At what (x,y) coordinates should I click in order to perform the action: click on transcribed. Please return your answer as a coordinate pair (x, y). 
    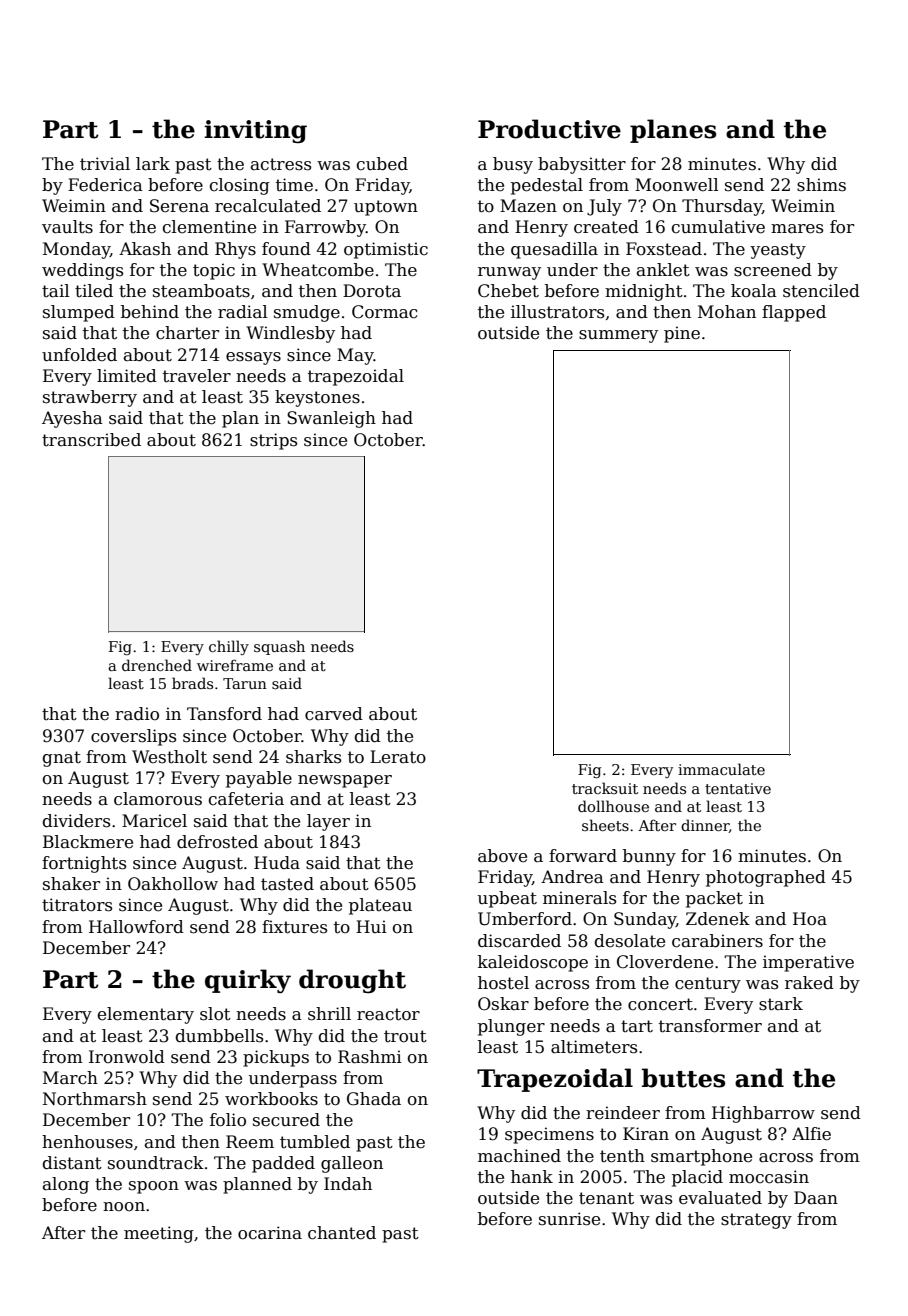
    Looking at the image, I should click on (91, 440).
